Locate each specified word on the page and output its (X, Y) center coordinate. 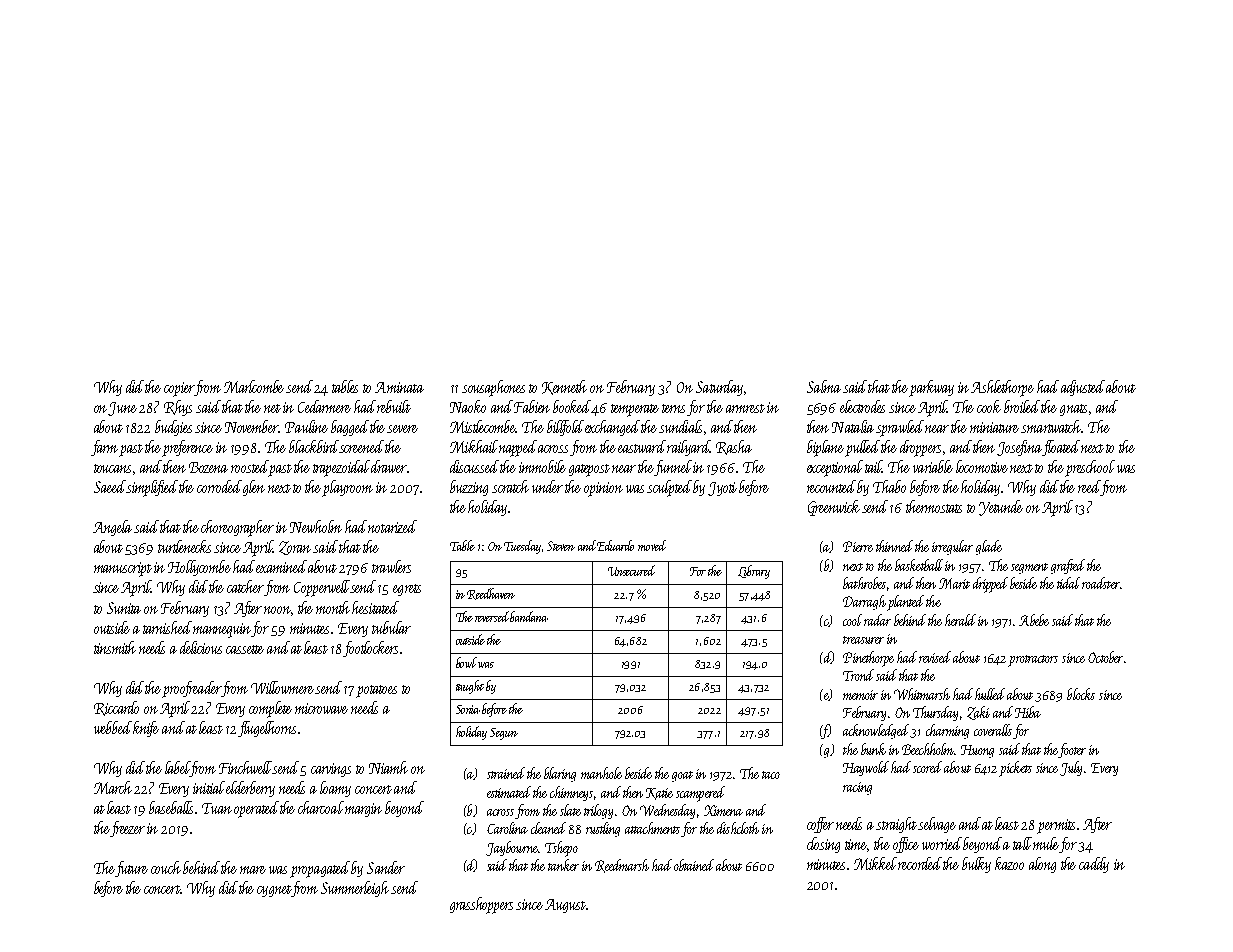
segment (1029, 568)
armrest (745, 408)
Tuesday (522, 547)
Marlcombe (254, 386)
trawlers (391, 566)
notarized (392, 526)
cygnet (274, 891)
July (1071, 768)
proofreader (191, 689)
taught (470, 687)
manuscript (123, 569)
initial (209, 787)
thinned (894, 546)
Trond (858, 675)
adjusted (1083, 388)
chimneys (571, 793)
